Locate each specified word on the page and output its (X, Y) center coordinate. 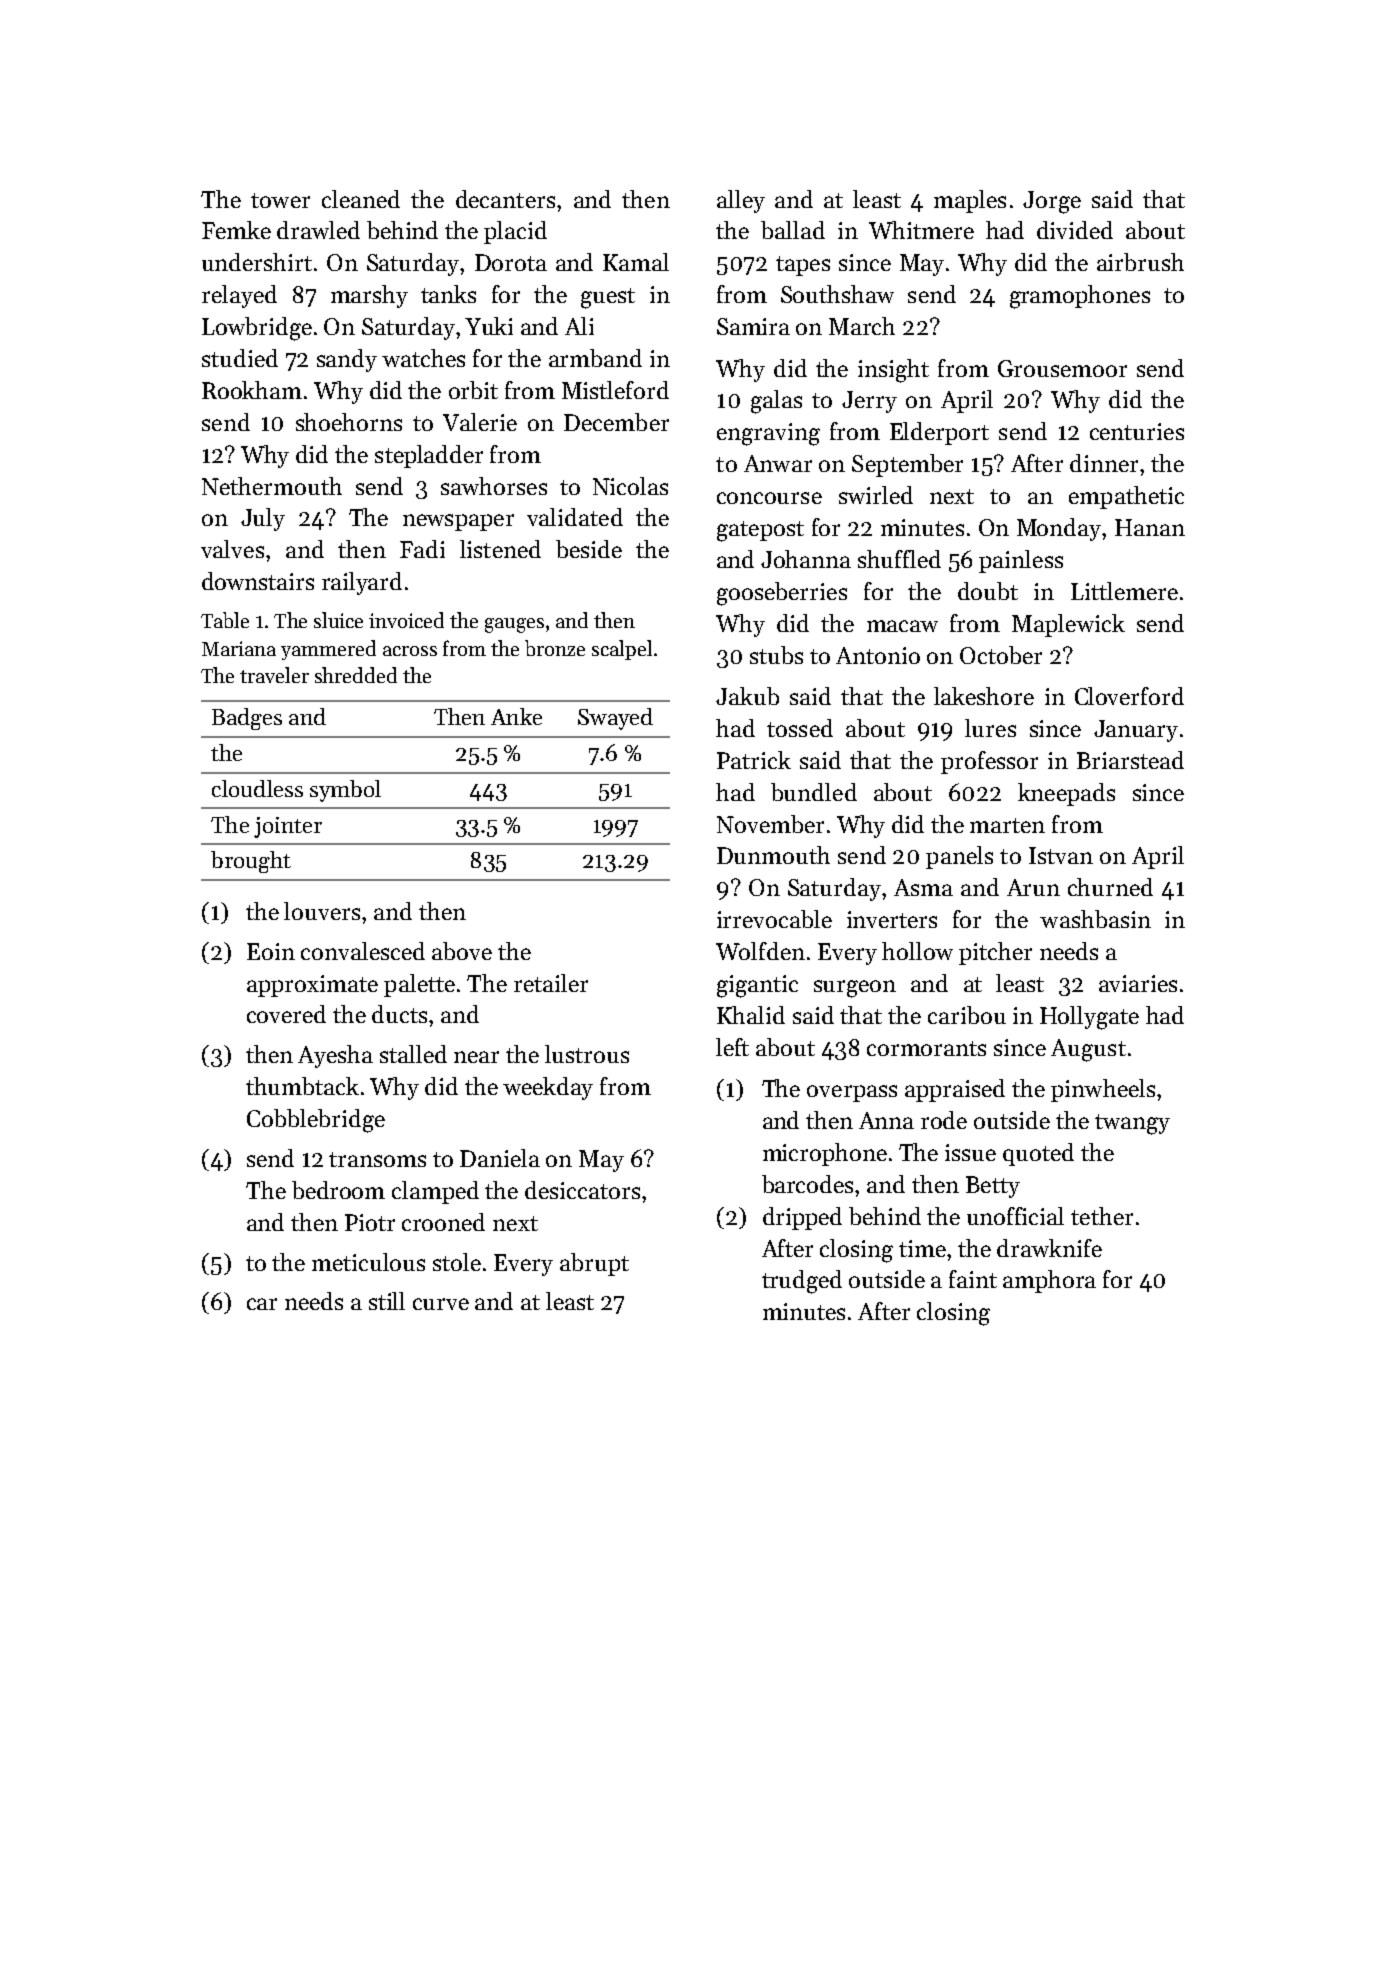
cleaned (361, 199)
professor (989, 762)
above (462, 951)
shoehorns (349, 422)
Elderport (939, 433)
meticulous (368, 1262)
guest (608, 298)
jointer (288, 827)
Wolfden (760, 951)
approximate (312, 986)
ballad (793, 230)
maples (970, 201)
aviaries (1138, 983)
